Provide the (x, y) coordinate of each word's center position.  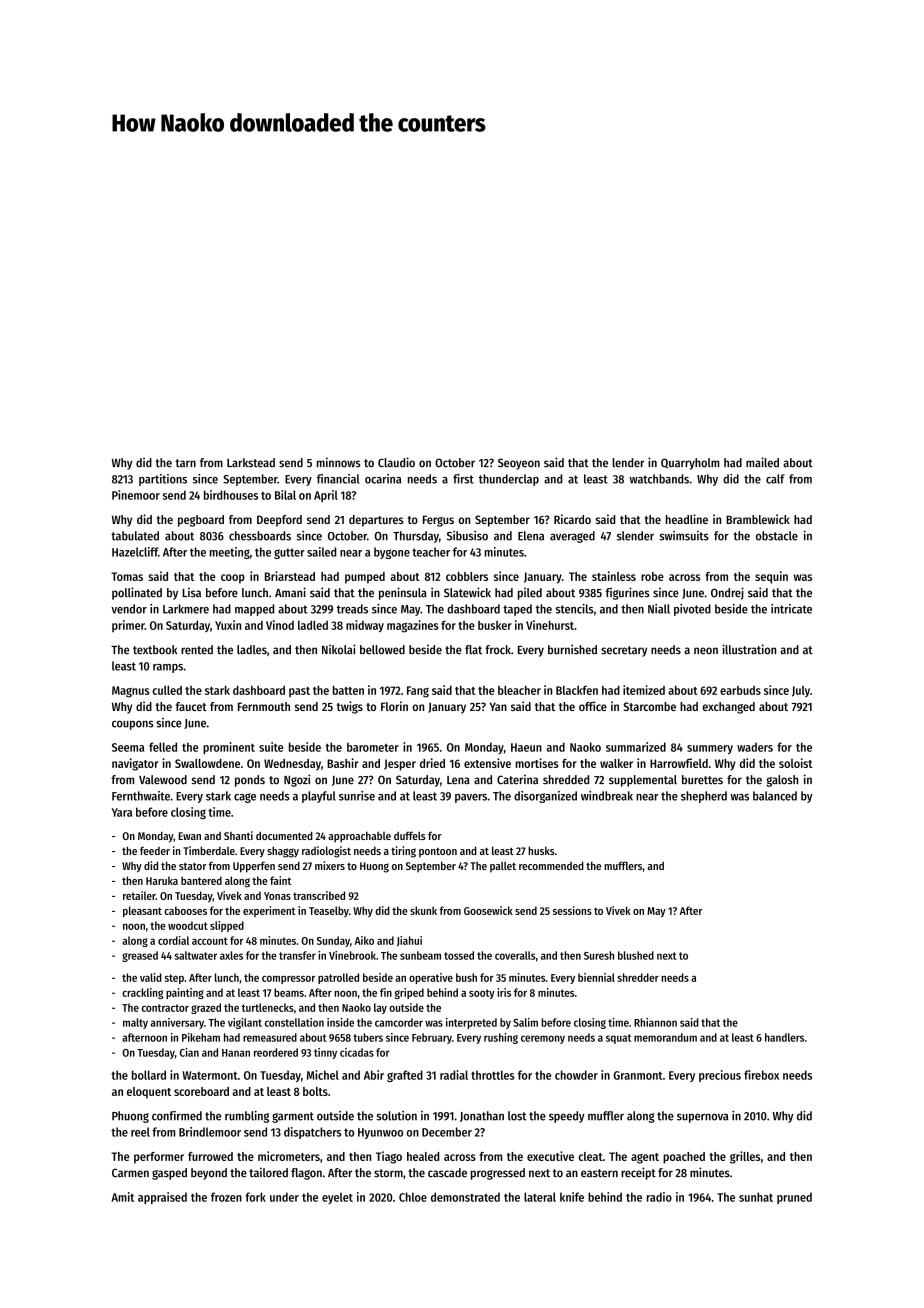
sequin (771, 577)
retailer (139, 895)
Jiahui (409, 941)
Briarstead (290, 576)
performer (159, 1158)
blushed (636, 955)
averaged (572, 537)
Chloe (413, 1197)
